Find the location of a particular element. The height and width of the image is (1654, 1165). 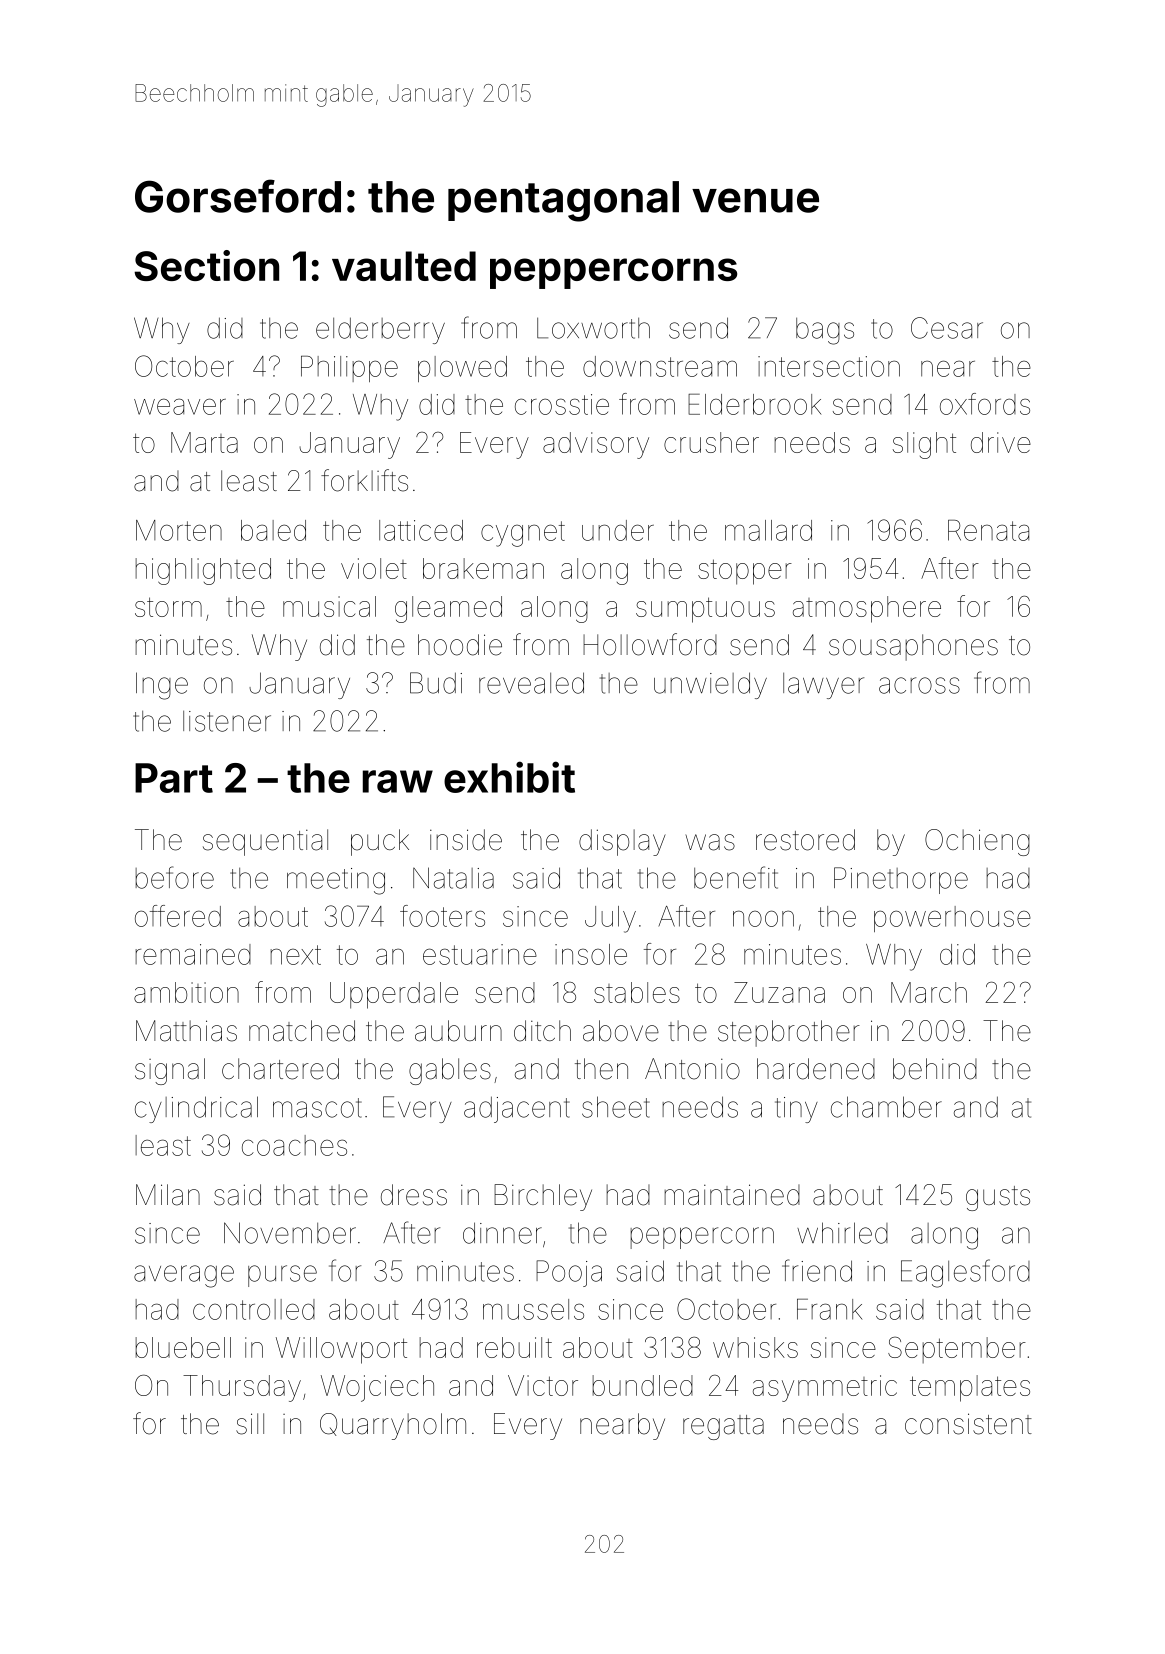

raw is located at coordinates (398, 781).
